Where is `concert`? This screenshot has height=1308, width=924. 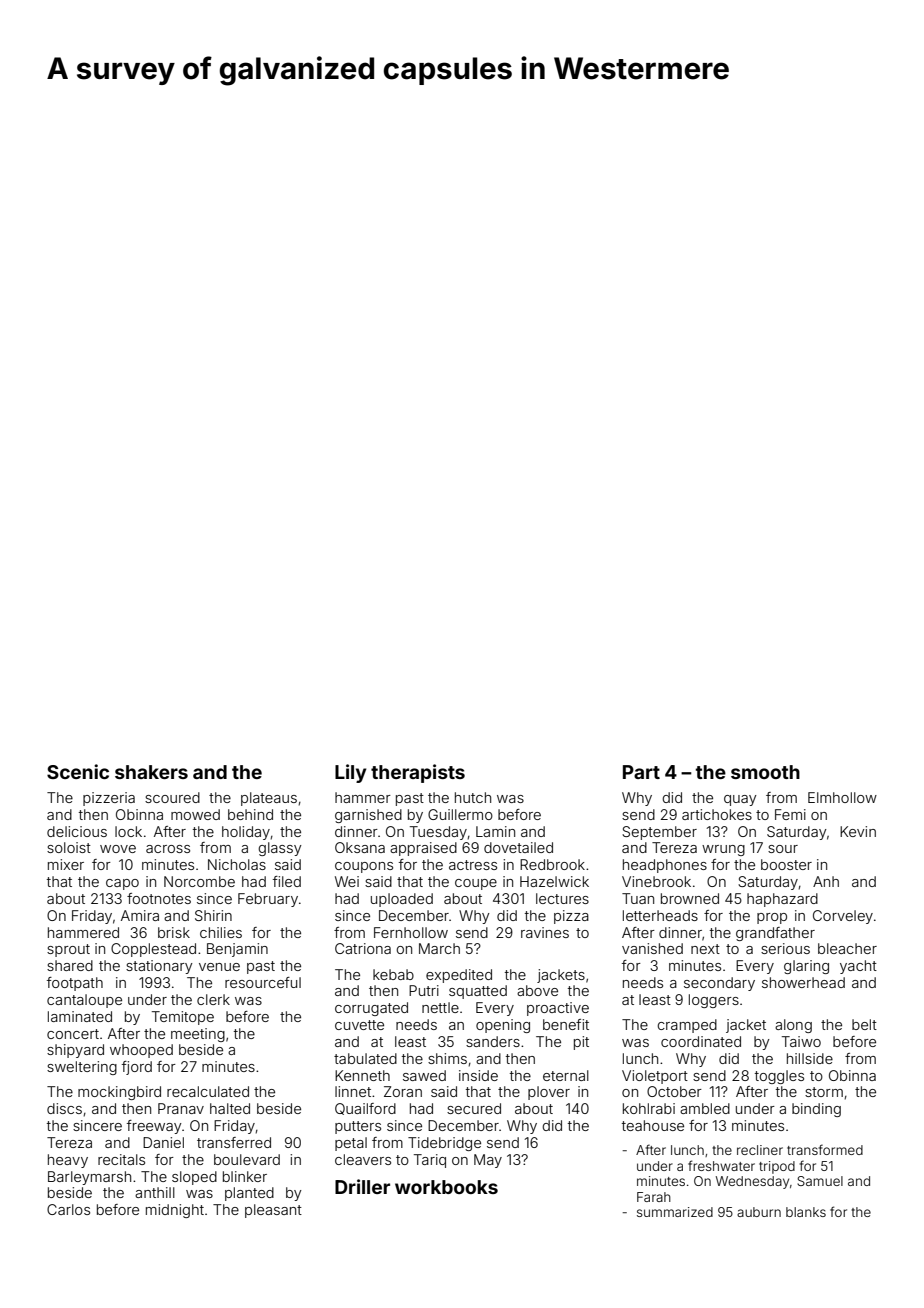 concert is located at coordinates (73, 1034).
